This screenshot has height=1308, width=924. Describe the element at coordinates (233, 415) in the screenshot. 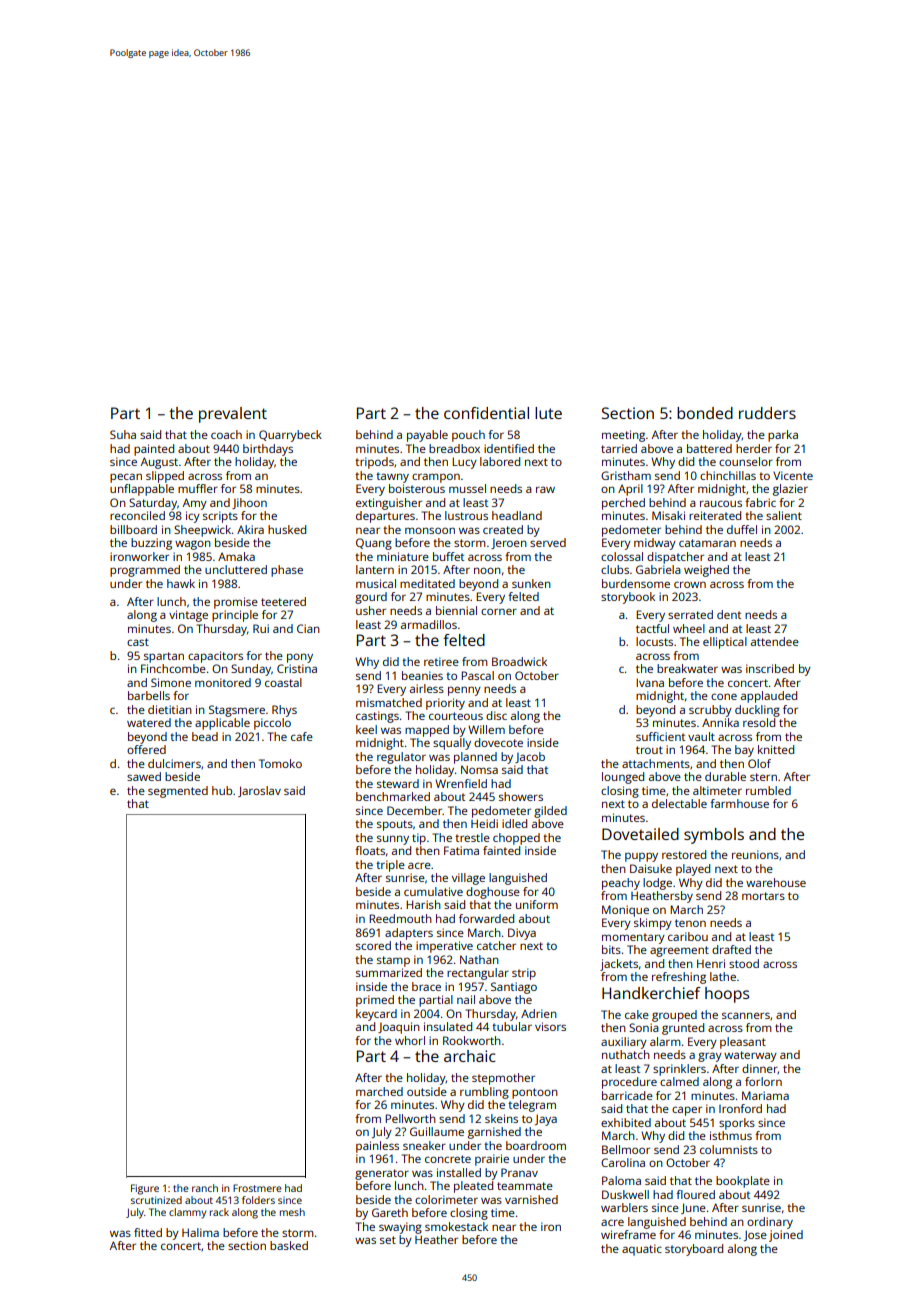

I see `prevalent` at that location.
